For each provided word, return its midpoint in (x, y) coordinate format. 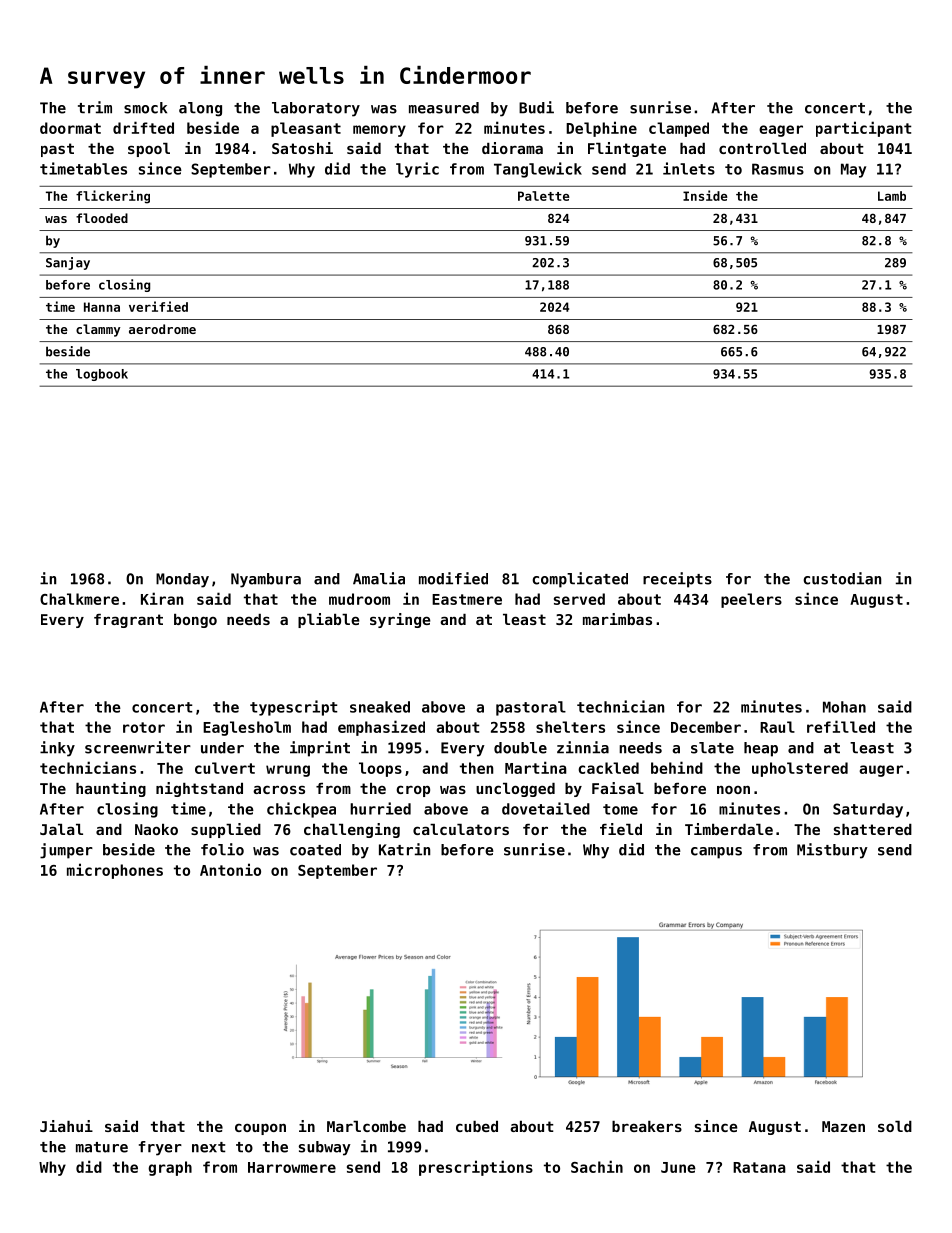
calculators (461, 829)
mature (102, 1147)
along (200, 109)
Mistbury (832, 851)
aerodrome (162, 329)
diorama (512, 148)
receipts (677, 580)
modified (453, 578)
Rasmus (778, 169)
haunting (111, 789)
